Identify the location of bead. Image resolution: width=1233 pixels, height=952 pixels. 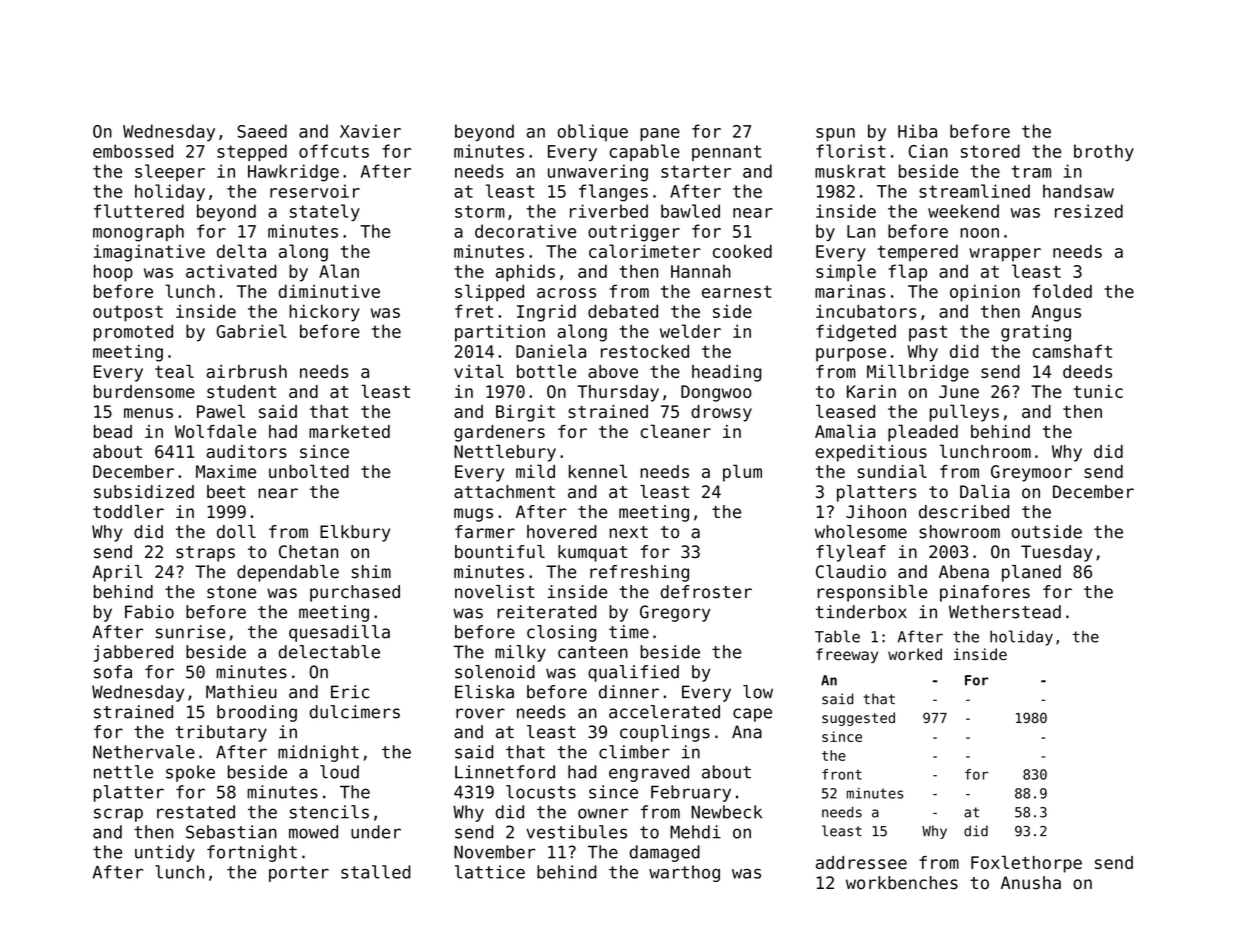
(113, 431).
